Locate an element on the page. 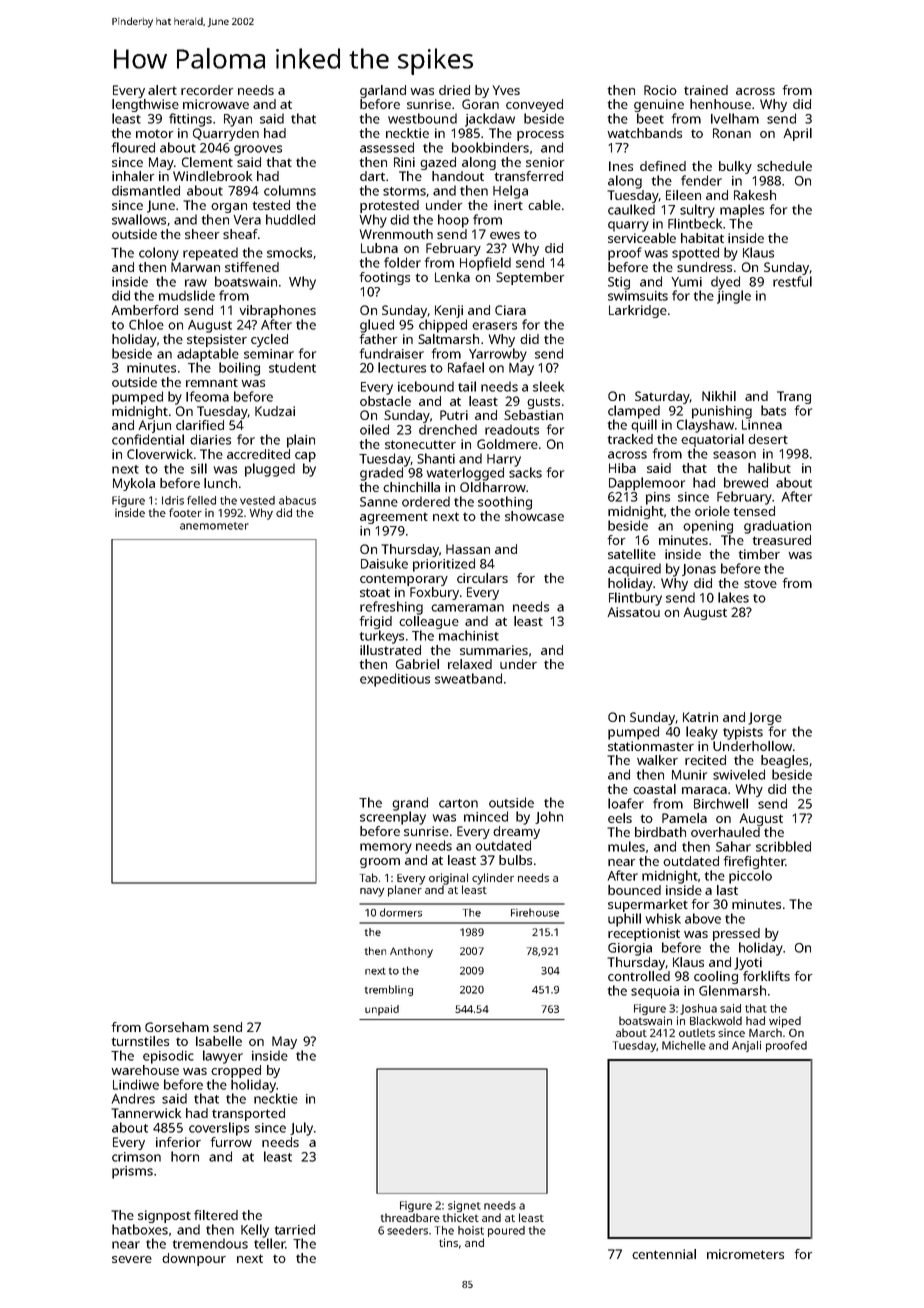 The width and height of the image is (924, 1308). seeders is located at coordinates (407, 1230).
